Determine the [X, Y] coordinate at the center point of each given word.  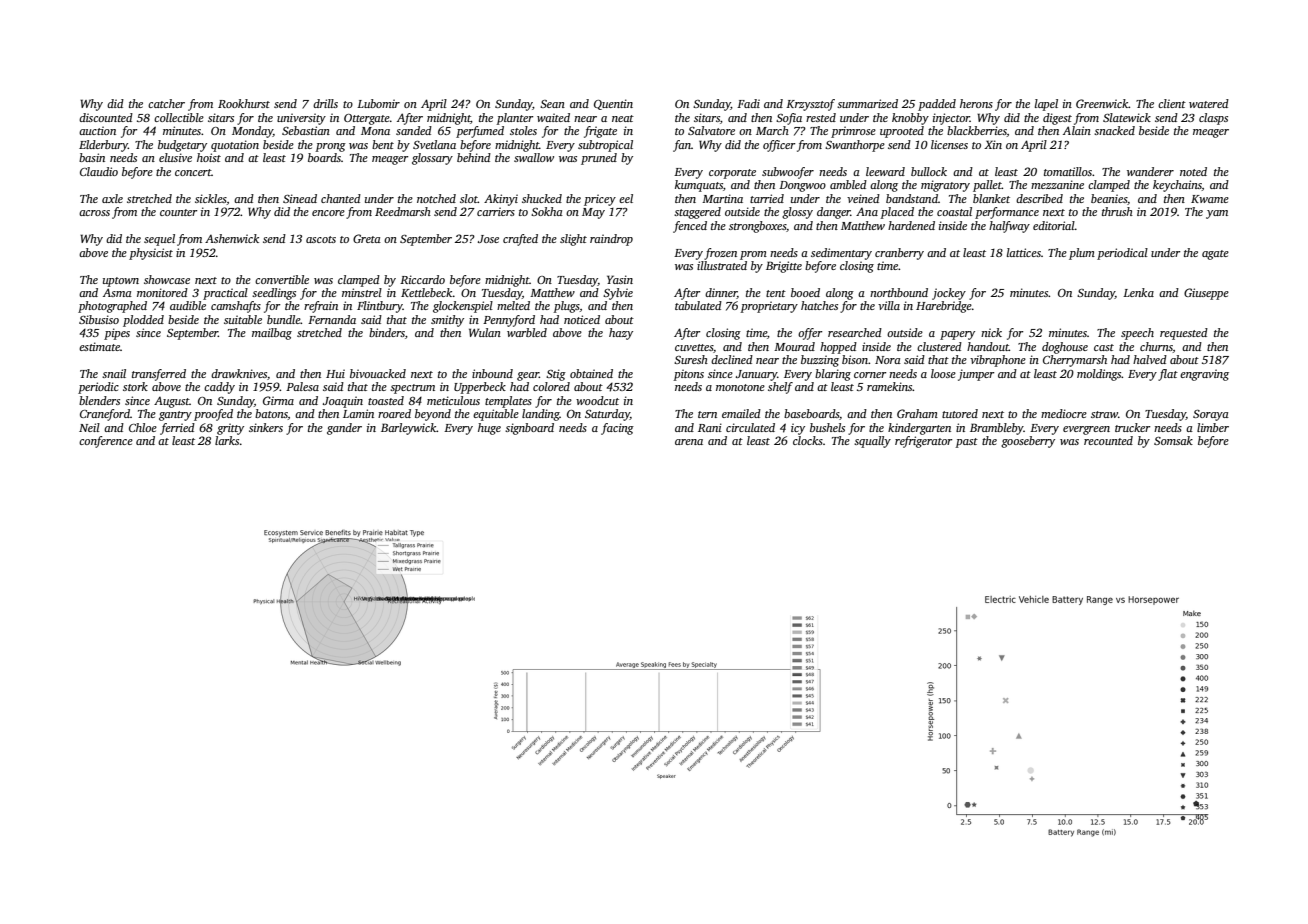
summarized [867, 103]
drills [325, 103]
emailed [741, 413]
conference [106, 442]
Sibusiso [99, 319]
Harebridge [944, 307]
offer [810, 334]
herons [976, 103]
